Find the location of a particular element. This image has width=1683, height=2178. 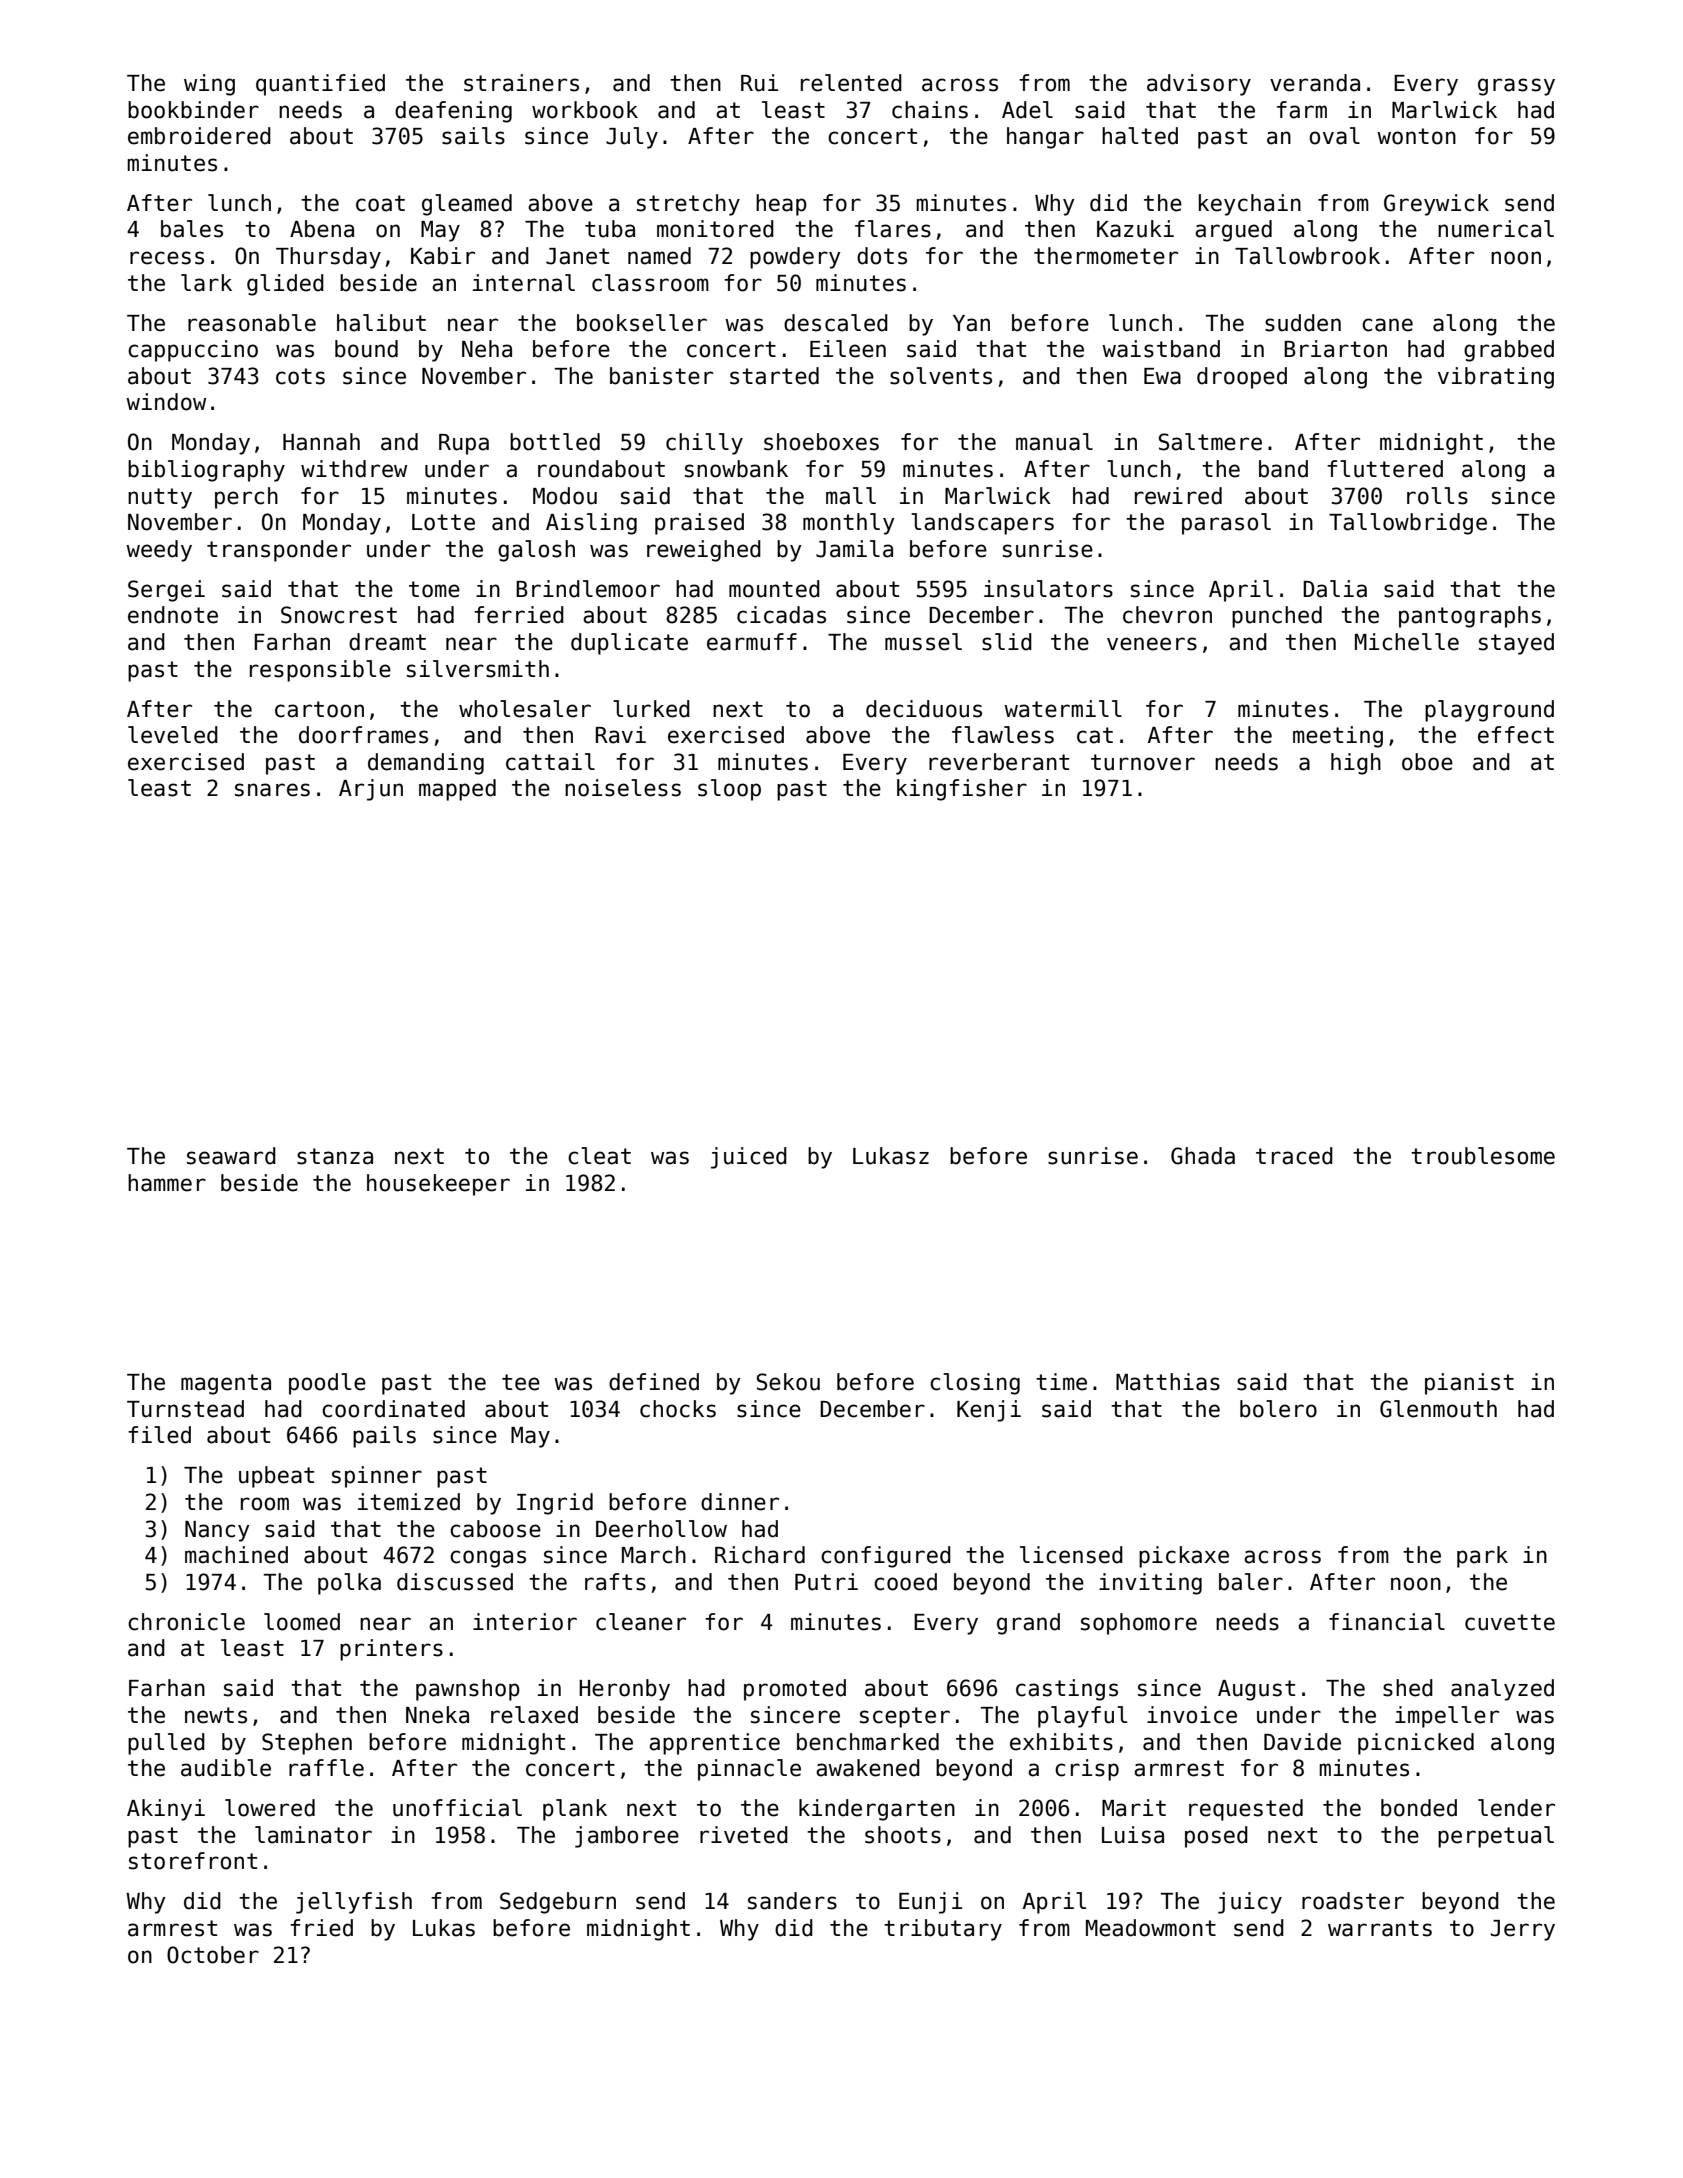

juiced is located at coordinates (749, 1158).
